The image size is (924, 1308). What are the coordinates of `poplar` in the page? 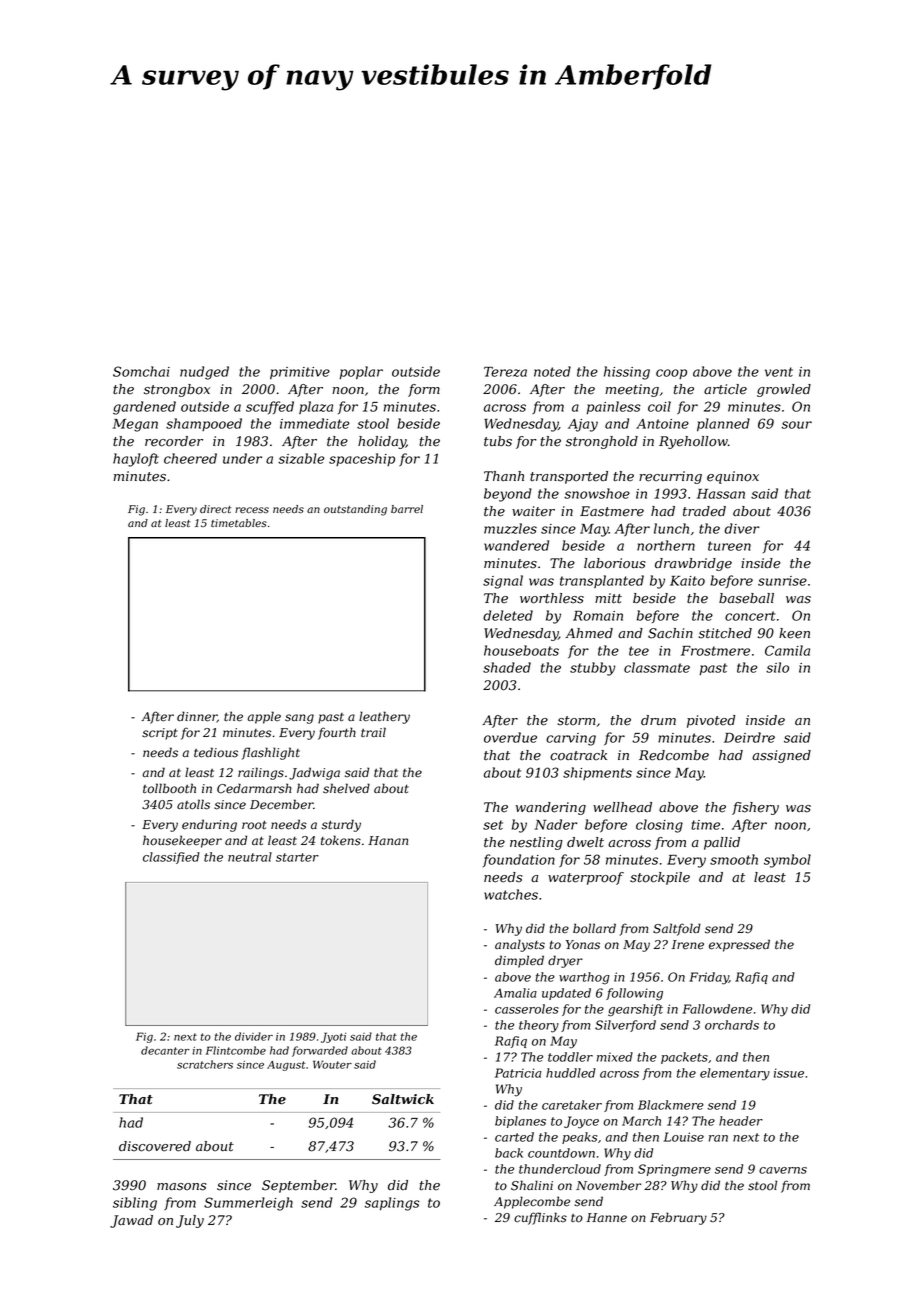 It's located at (361, 372).
